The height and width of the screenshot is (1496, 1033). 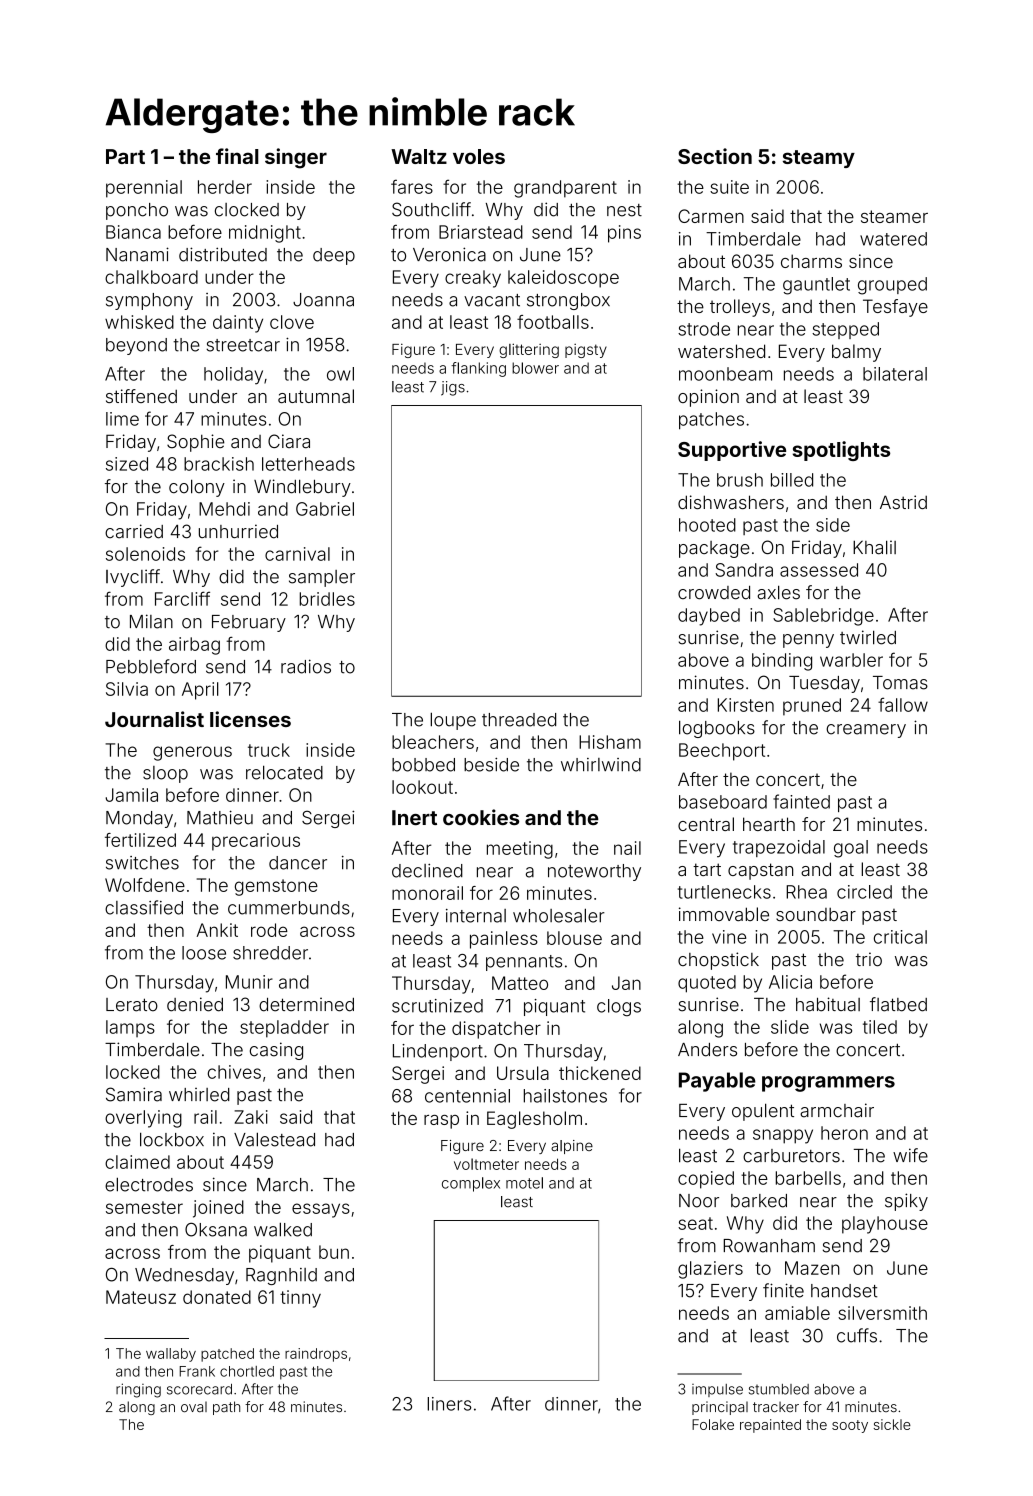 I want to click on Munir, so click(x=249, y=982).
